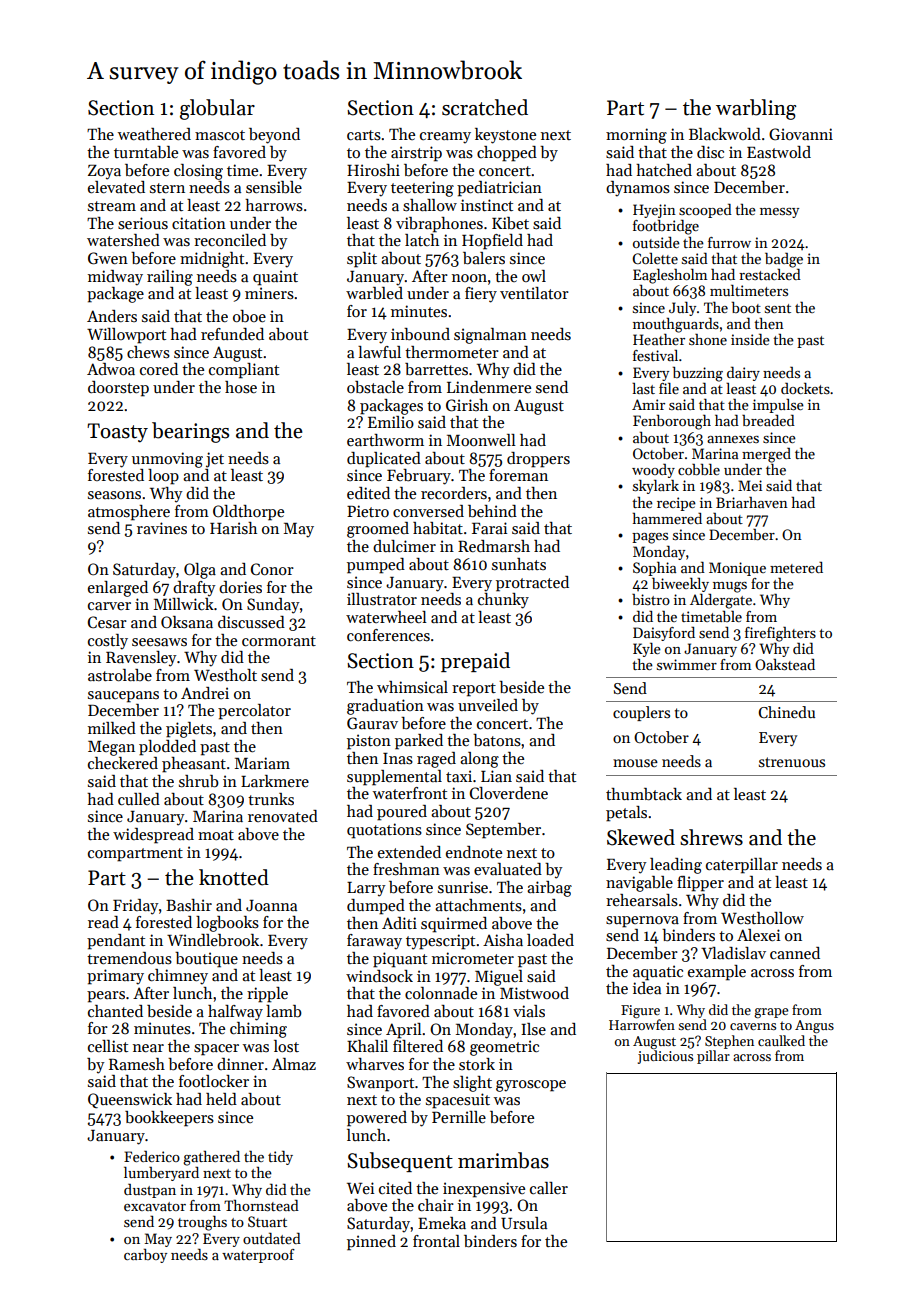 This document has height=1308, width=924. I want to click on seesaws, so click(159, 642).
